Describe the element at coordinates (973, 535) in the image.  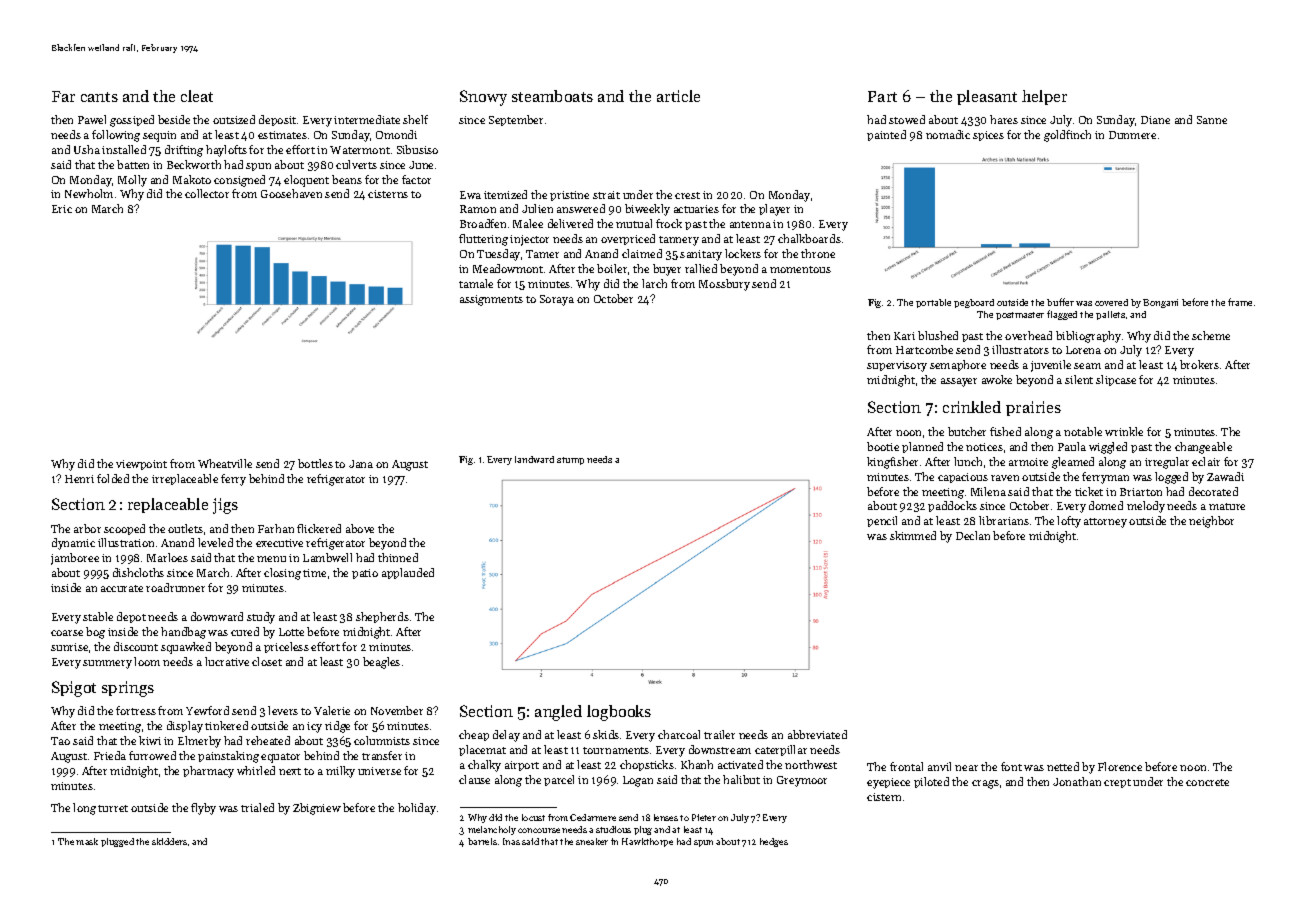
I see `Declan` at that location.
